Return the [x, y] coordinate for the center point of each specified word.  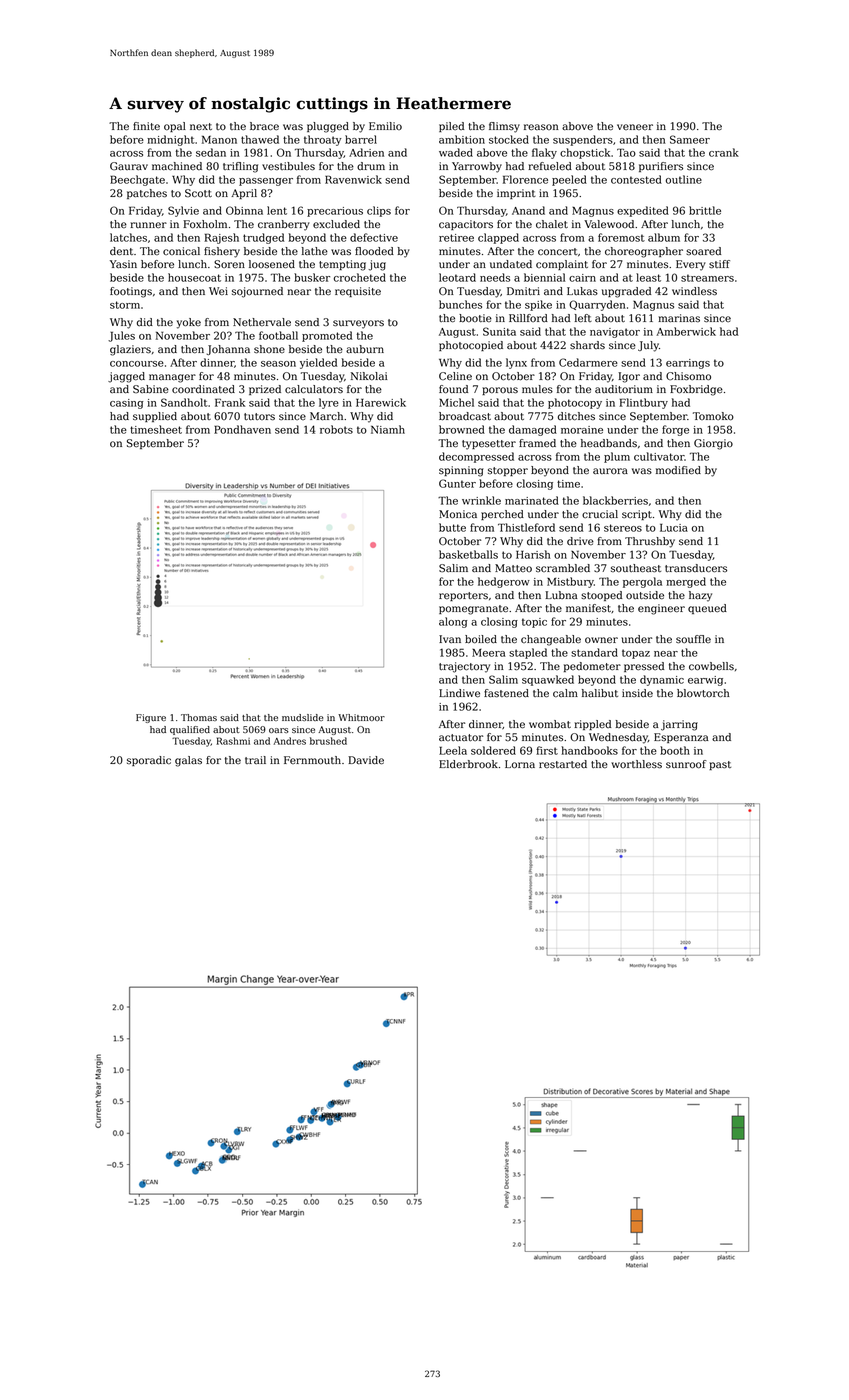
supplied [155, 417]
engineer [661, 609]
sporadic [149, 761]
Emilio [385, 126]
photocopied [471, 346]
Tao [626, 152]
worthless [636, 764]
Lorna [520, 764]
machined [177, 166]
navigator [615, 333]
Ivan [450, 639]
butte [452, 527]
